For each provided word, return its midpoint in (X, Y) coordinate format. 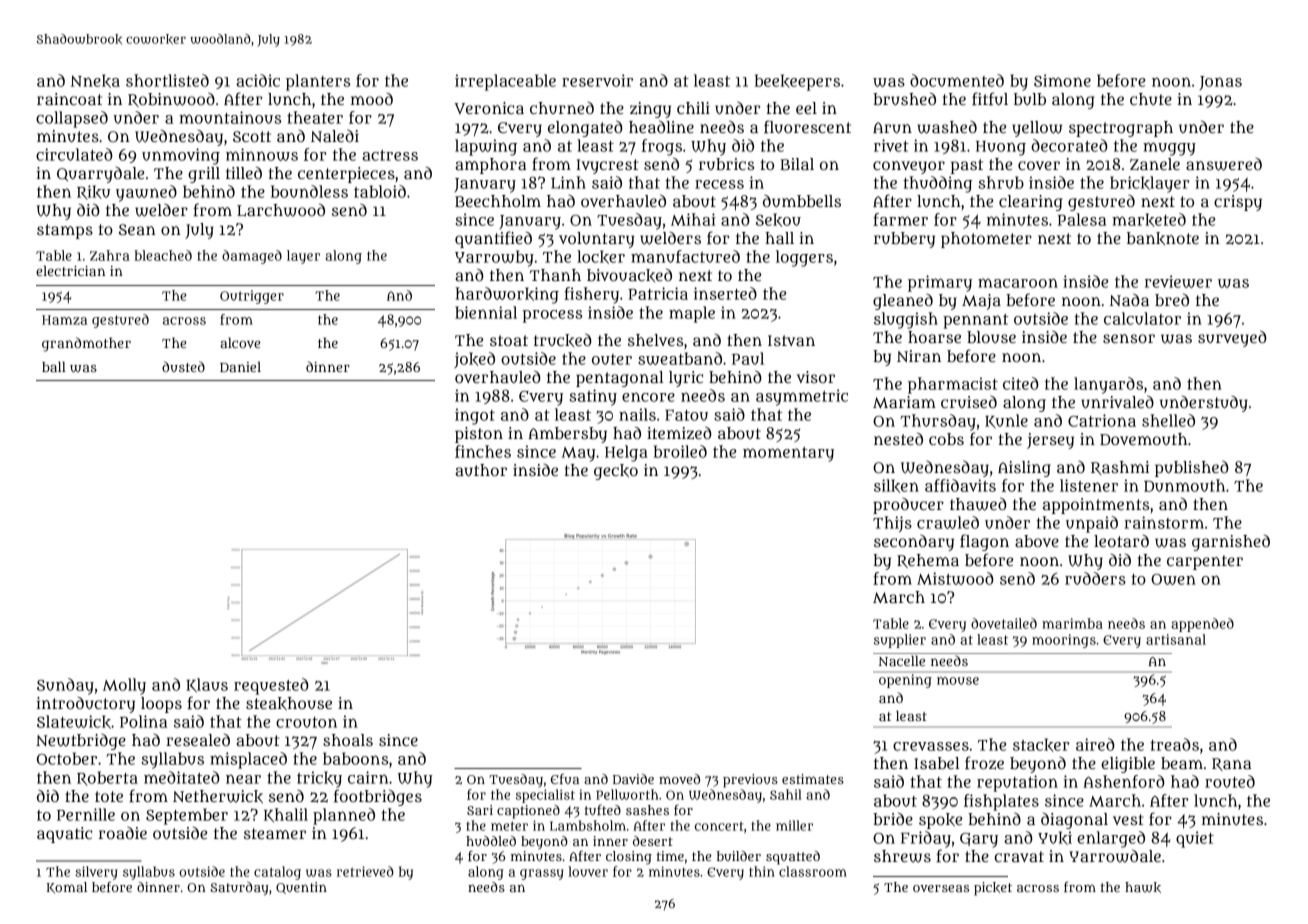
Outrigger (252, 297)
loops (161, 705)
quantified (493, 239)
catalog (277, 873)
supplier (900, 641)
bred (1172, 299)
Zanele (1155, 164)
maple (692, 314)
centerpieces (346, 175)
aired (1095, 744)
